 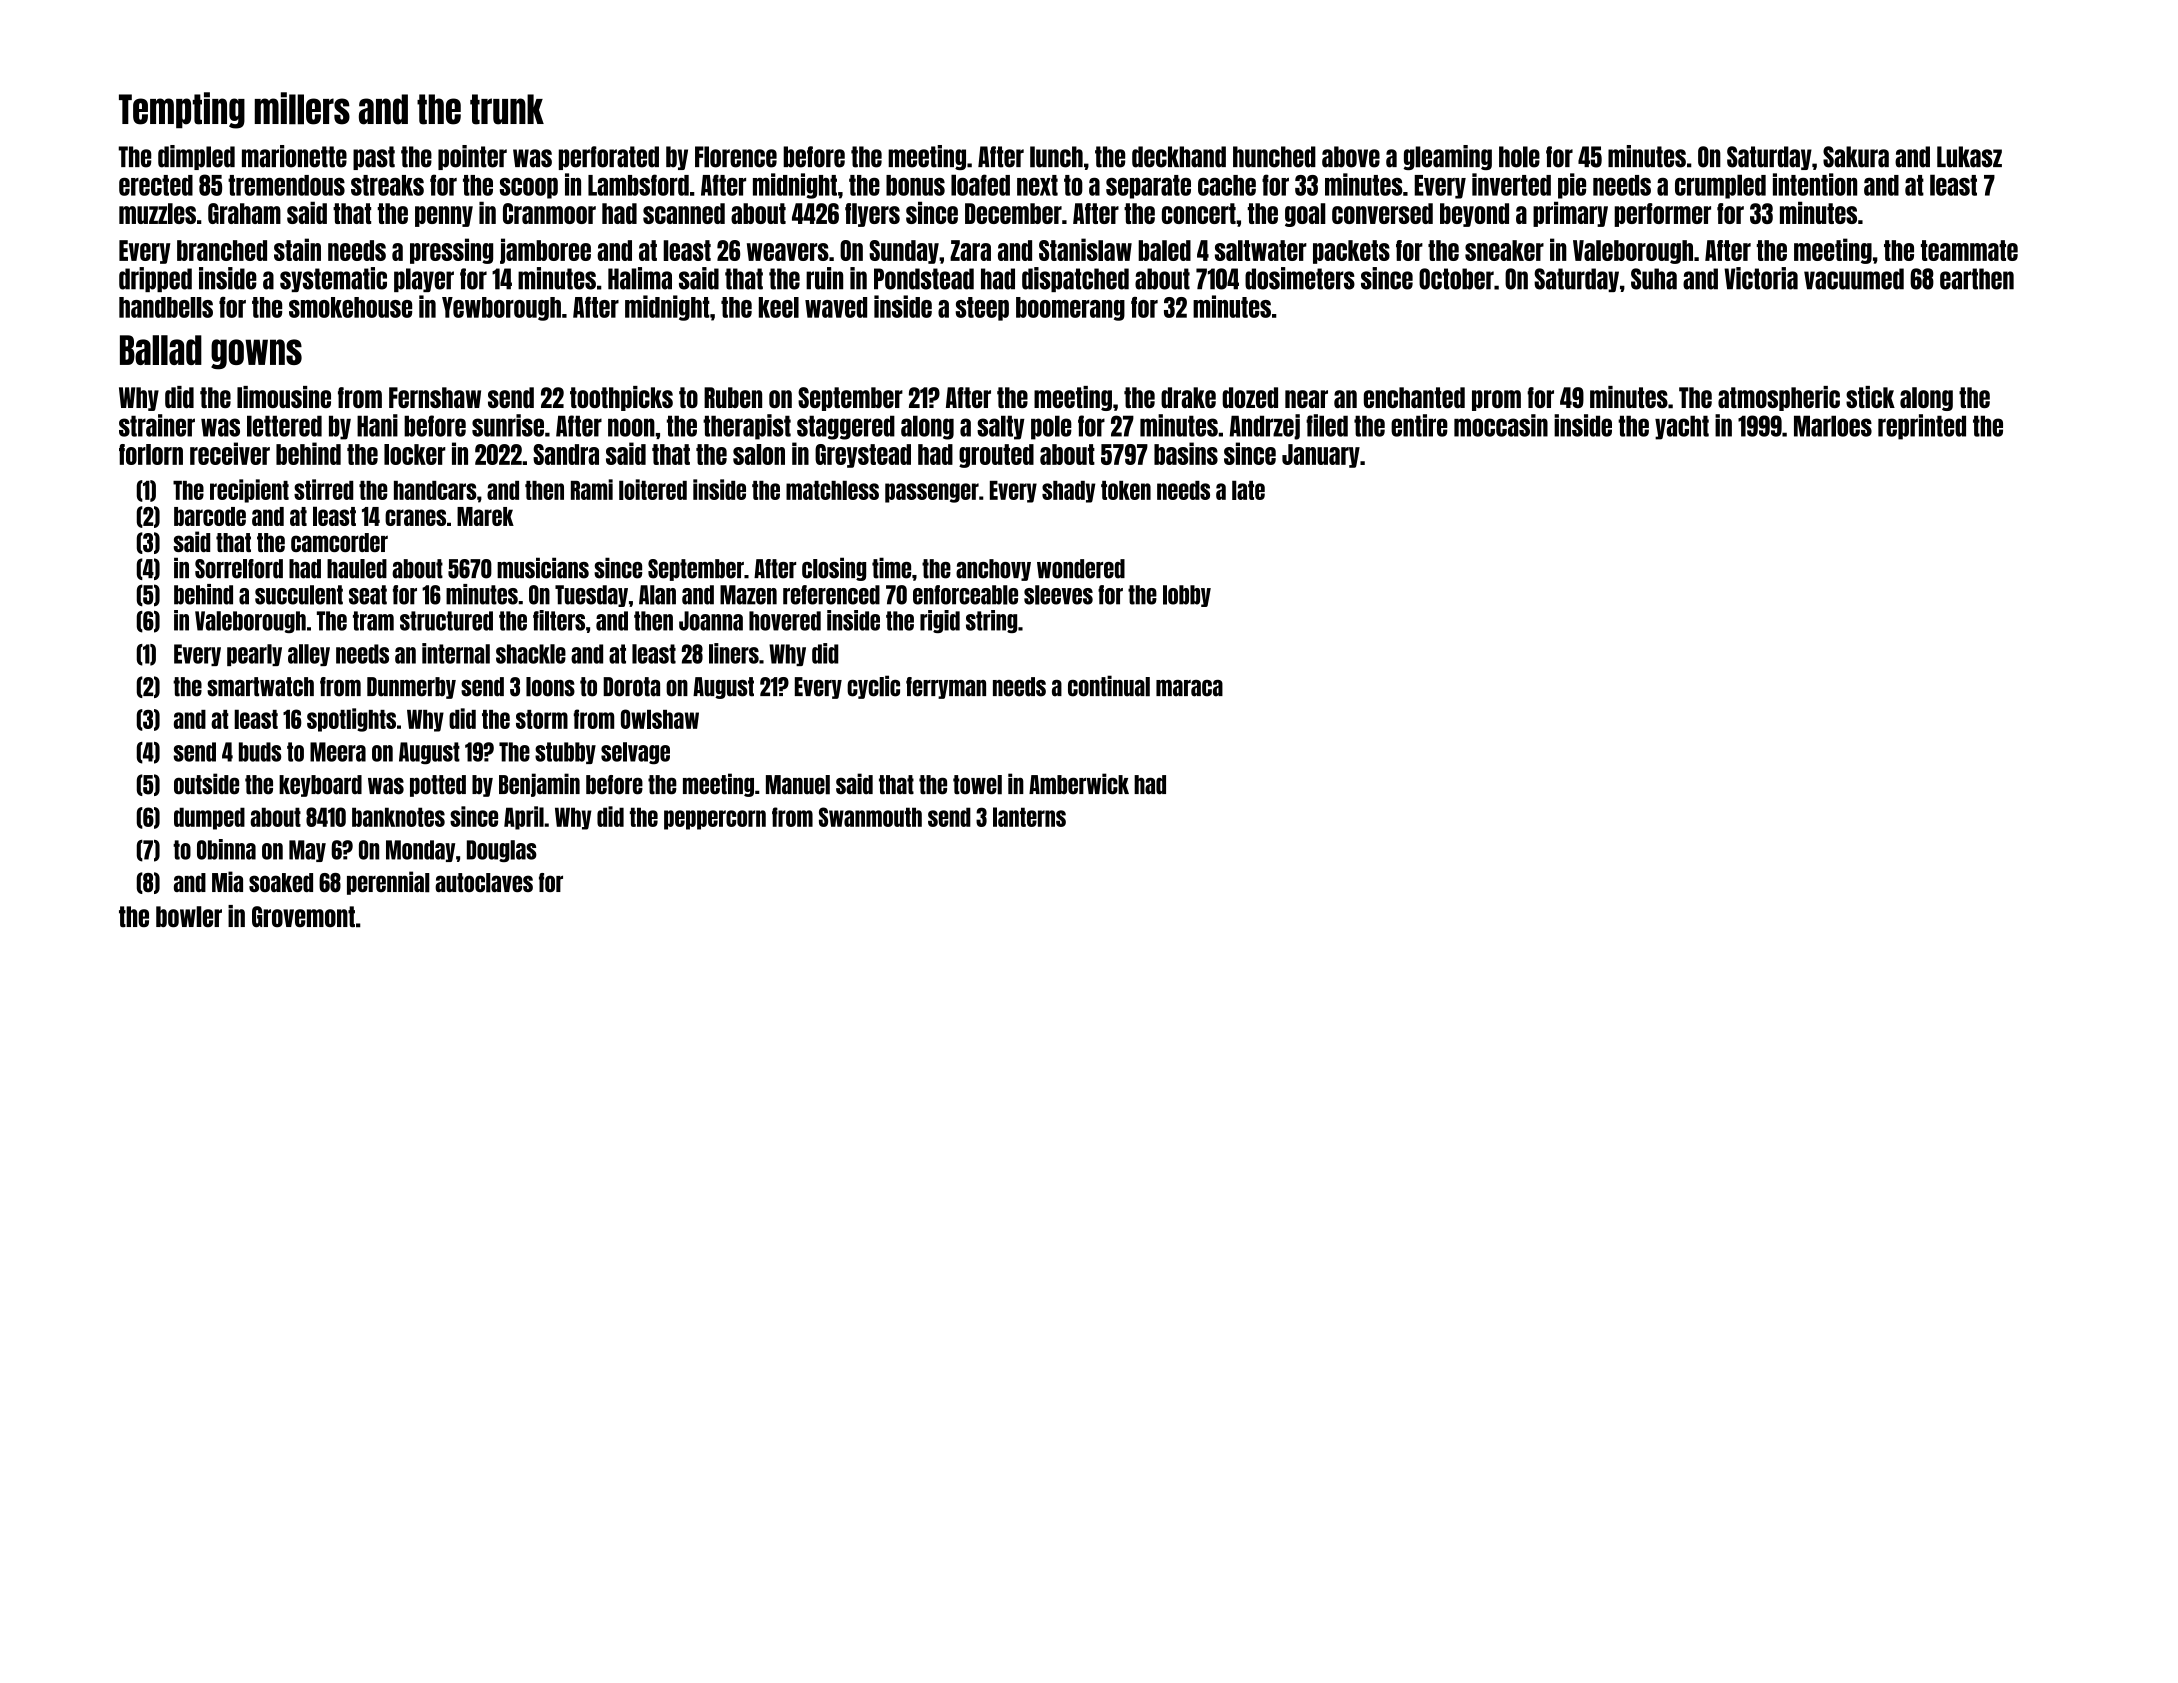 What do you see at coordinates (1189, 688) in the screenshot?
I see `maraca` at bounding box center [1189, 688].
